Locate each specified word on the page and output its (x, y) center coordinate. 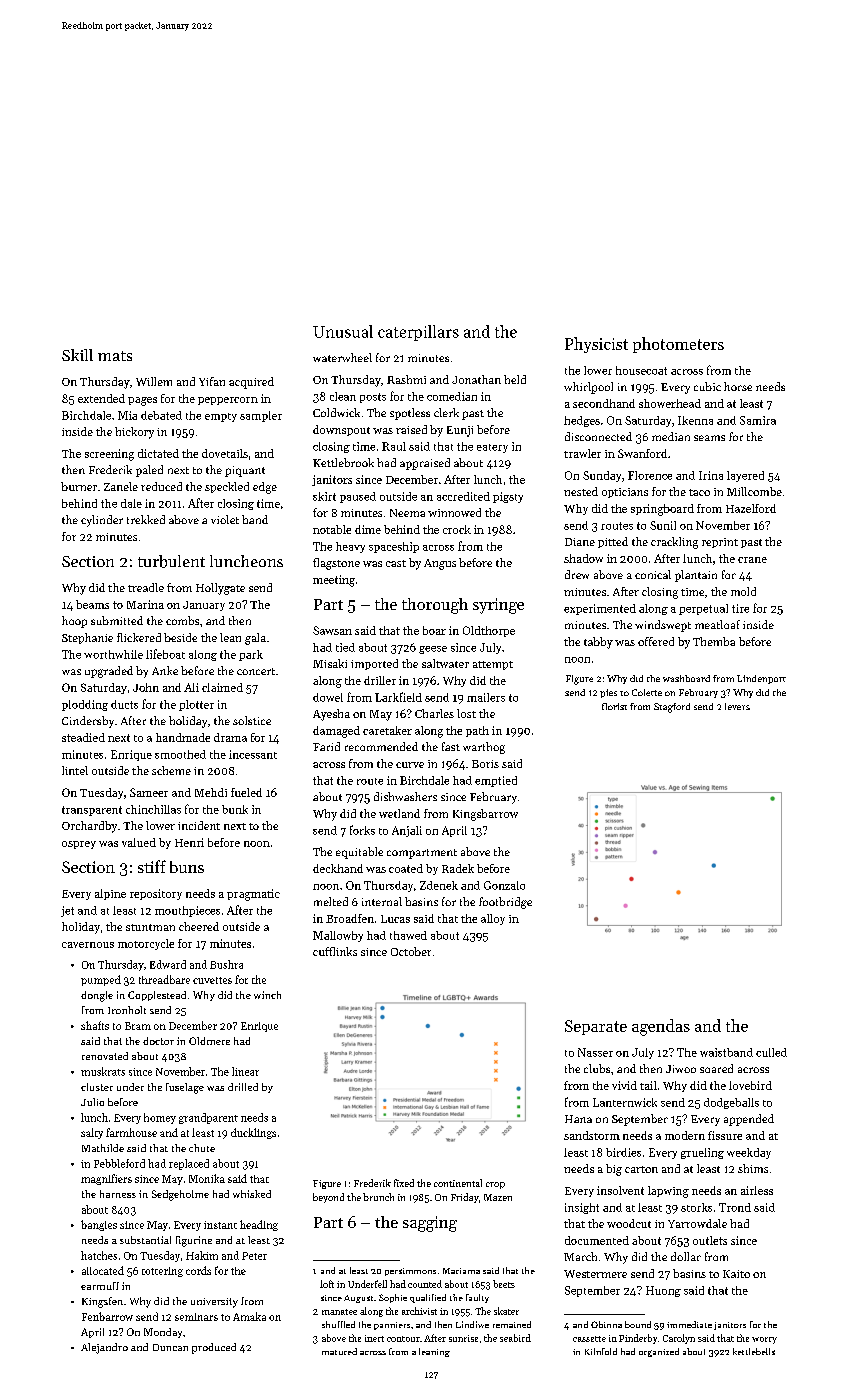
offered (656, 641)
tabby (598, 643)
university (214, 1303)
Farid (326, 746)
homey (160, 1118)
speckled (227, 487)
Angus (440, 564)
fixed (404, 1183)
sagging (430, 1224)
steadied (83, 737)
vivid (624, 1085)
